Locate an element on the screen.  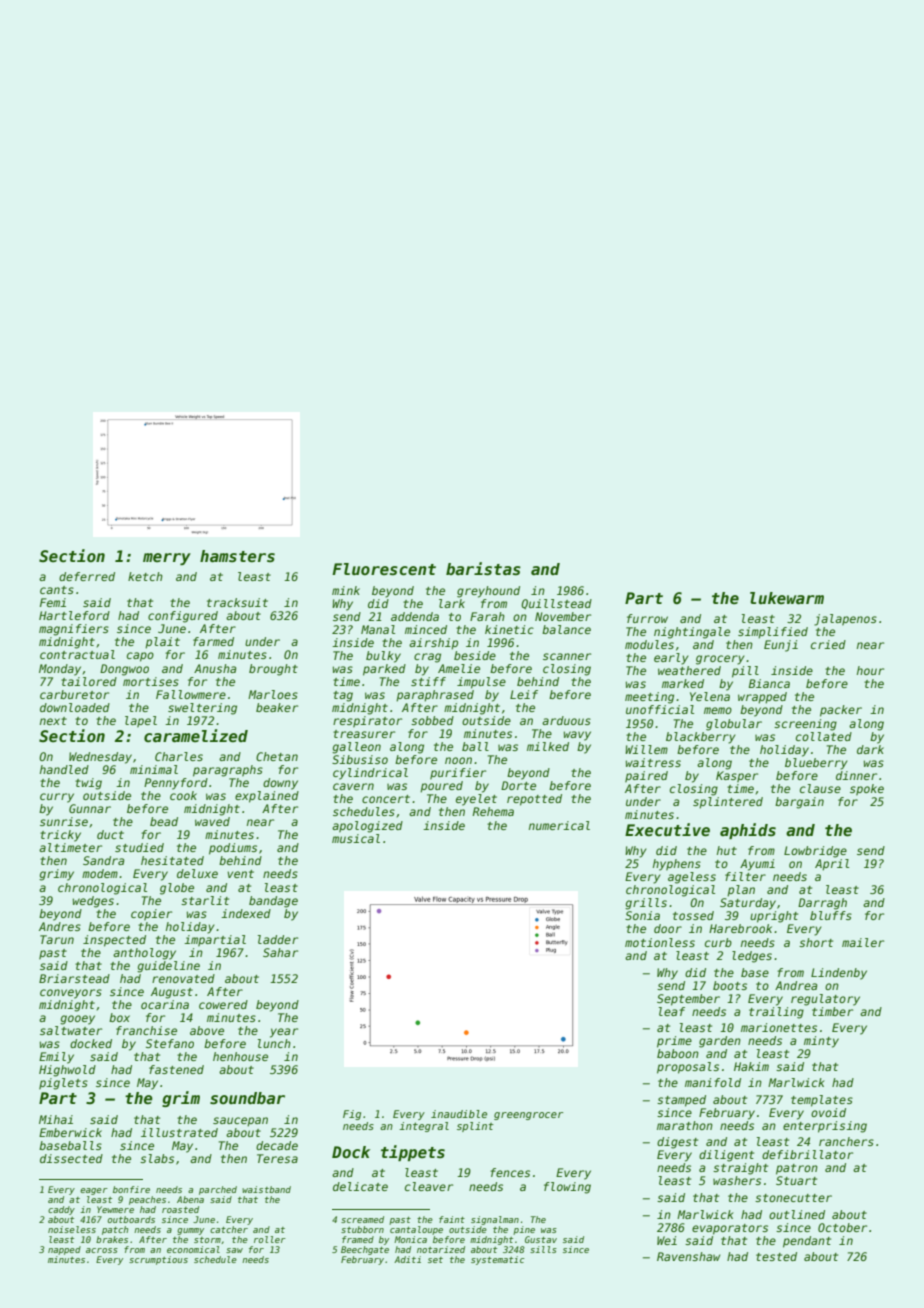
franchise is located at coordinates (146, 1030).
